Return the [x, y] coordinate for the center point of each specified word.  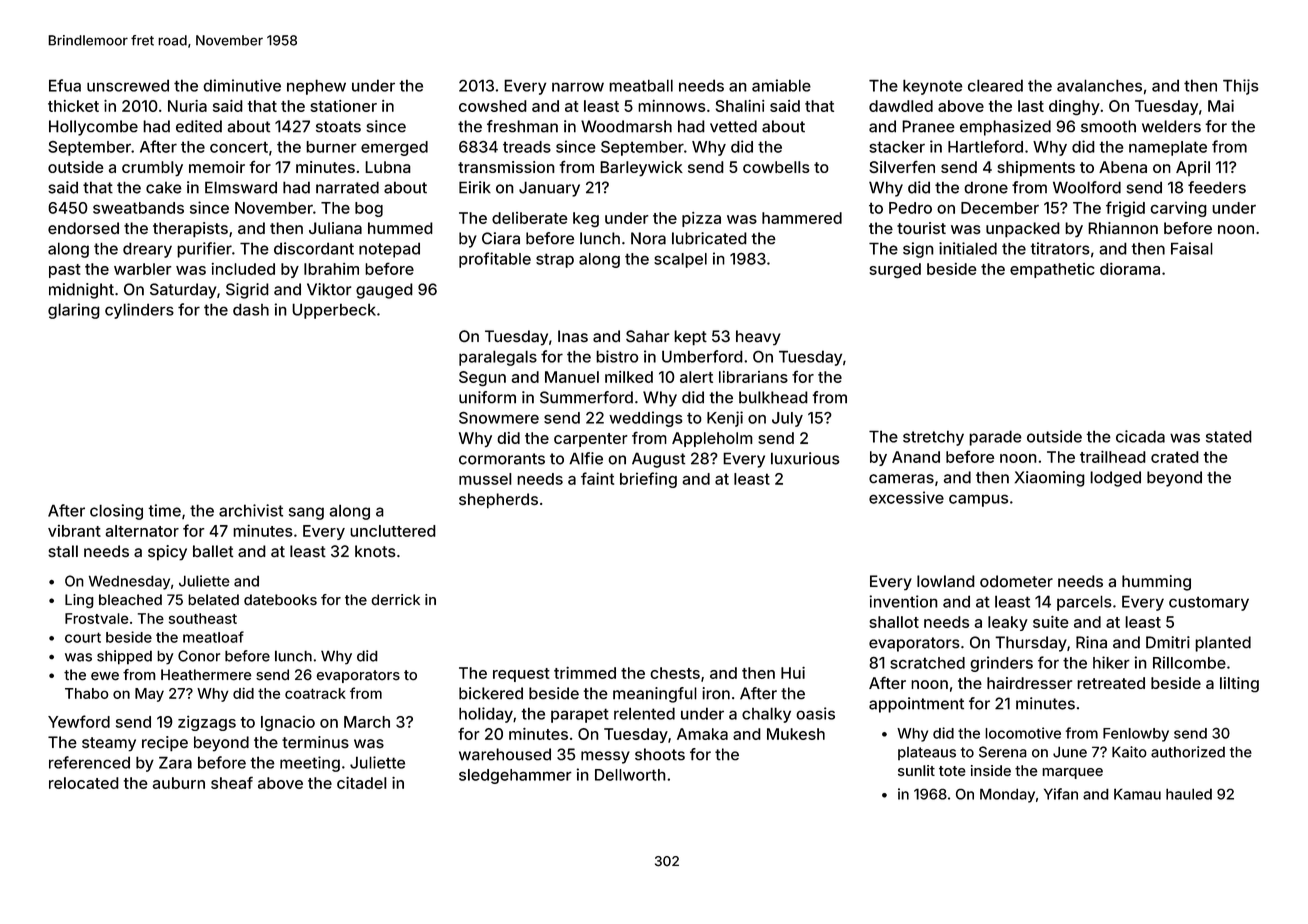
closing [116, 512]
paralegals [498, 358]
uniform [487, 397]
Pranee [928, 126]
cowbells [776, 167]
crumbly [152, 168]
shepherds [498, 501]
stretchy [933, 438]
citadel [362, 783]
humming [1156, 583]
